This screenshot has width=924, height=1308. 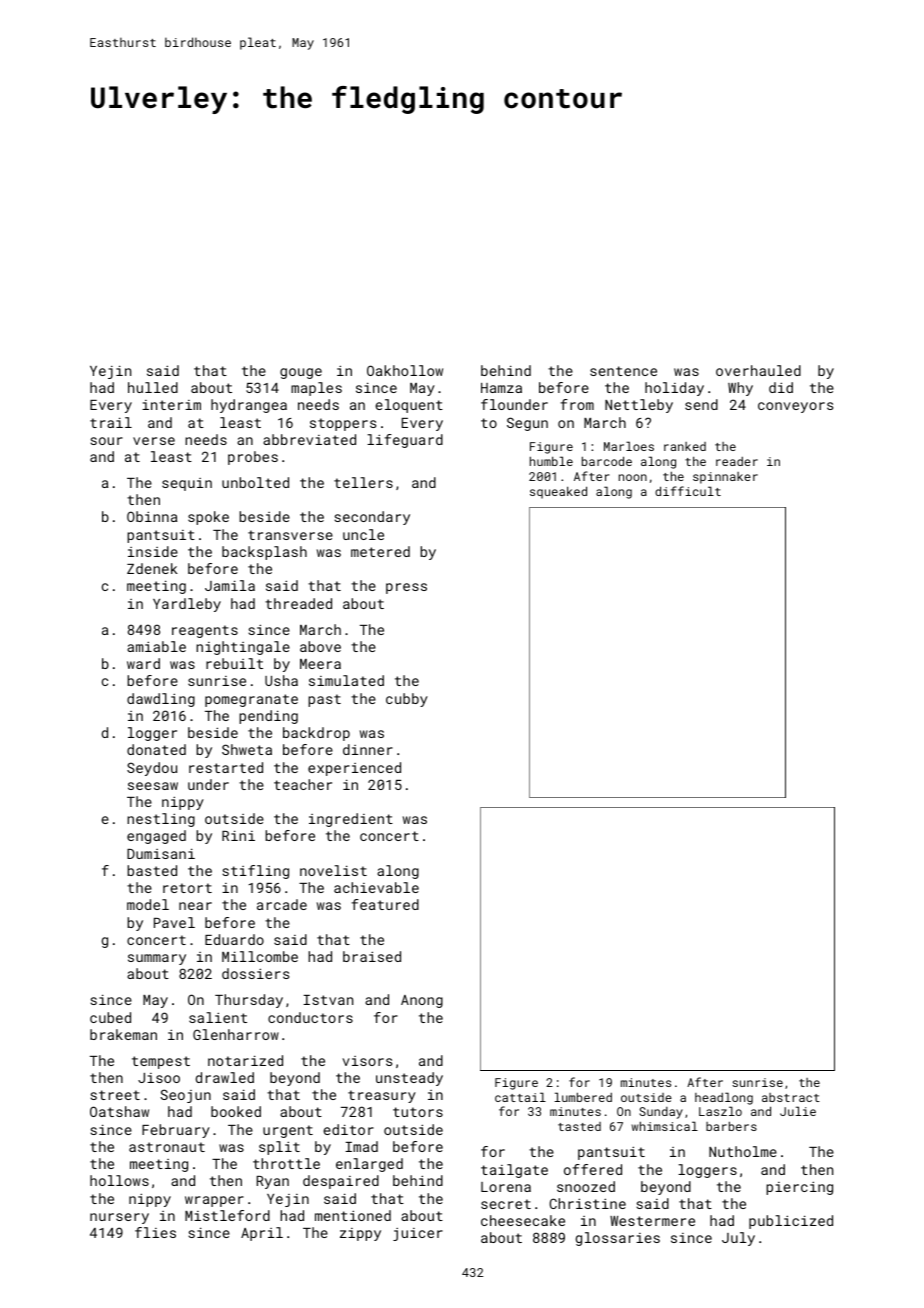 I want to click on spinnaker, so click(x=725, y=478).
